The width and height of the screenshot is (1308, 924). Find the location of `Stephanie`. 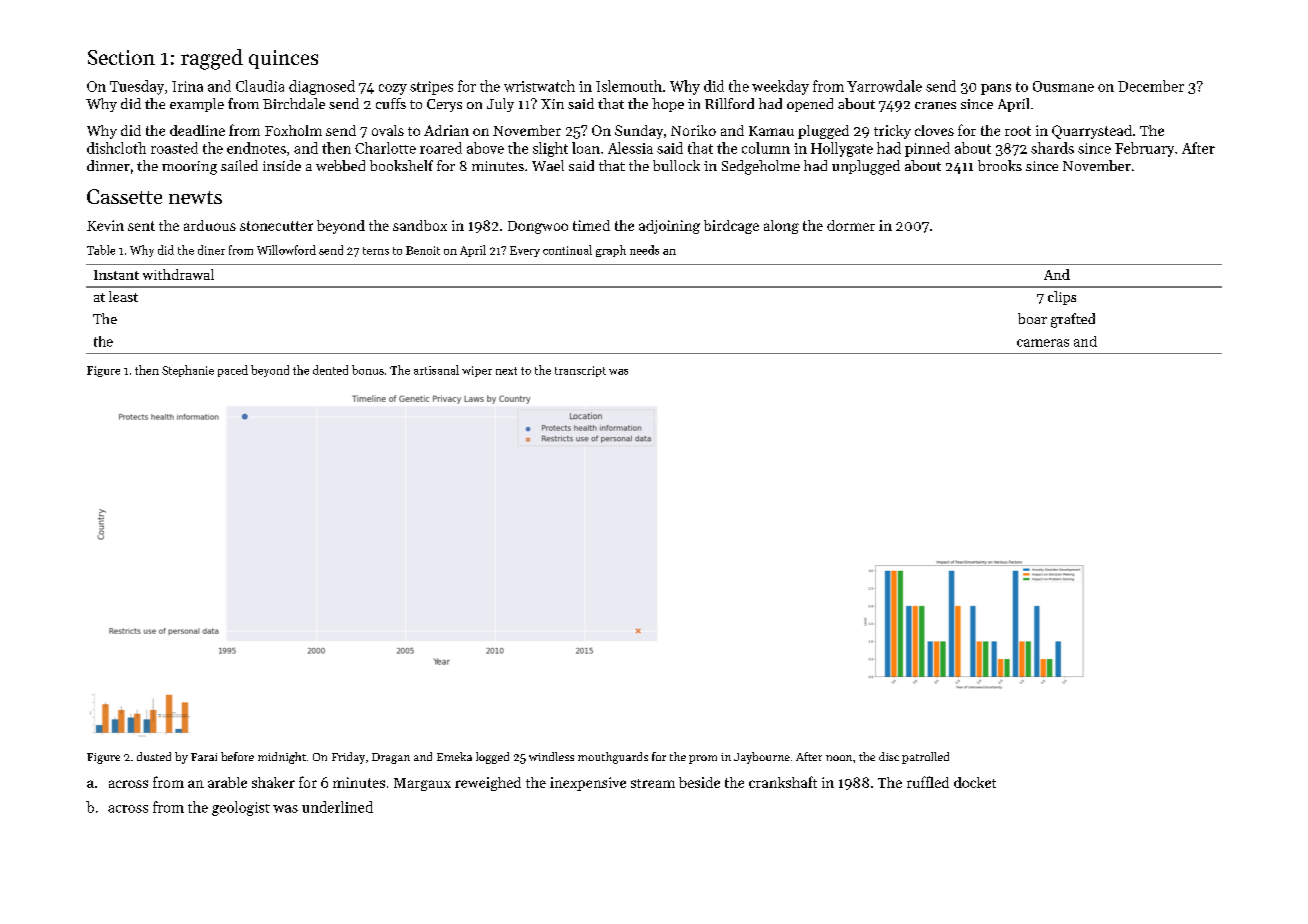

Stephanie is located at coordinates (188, 371).
